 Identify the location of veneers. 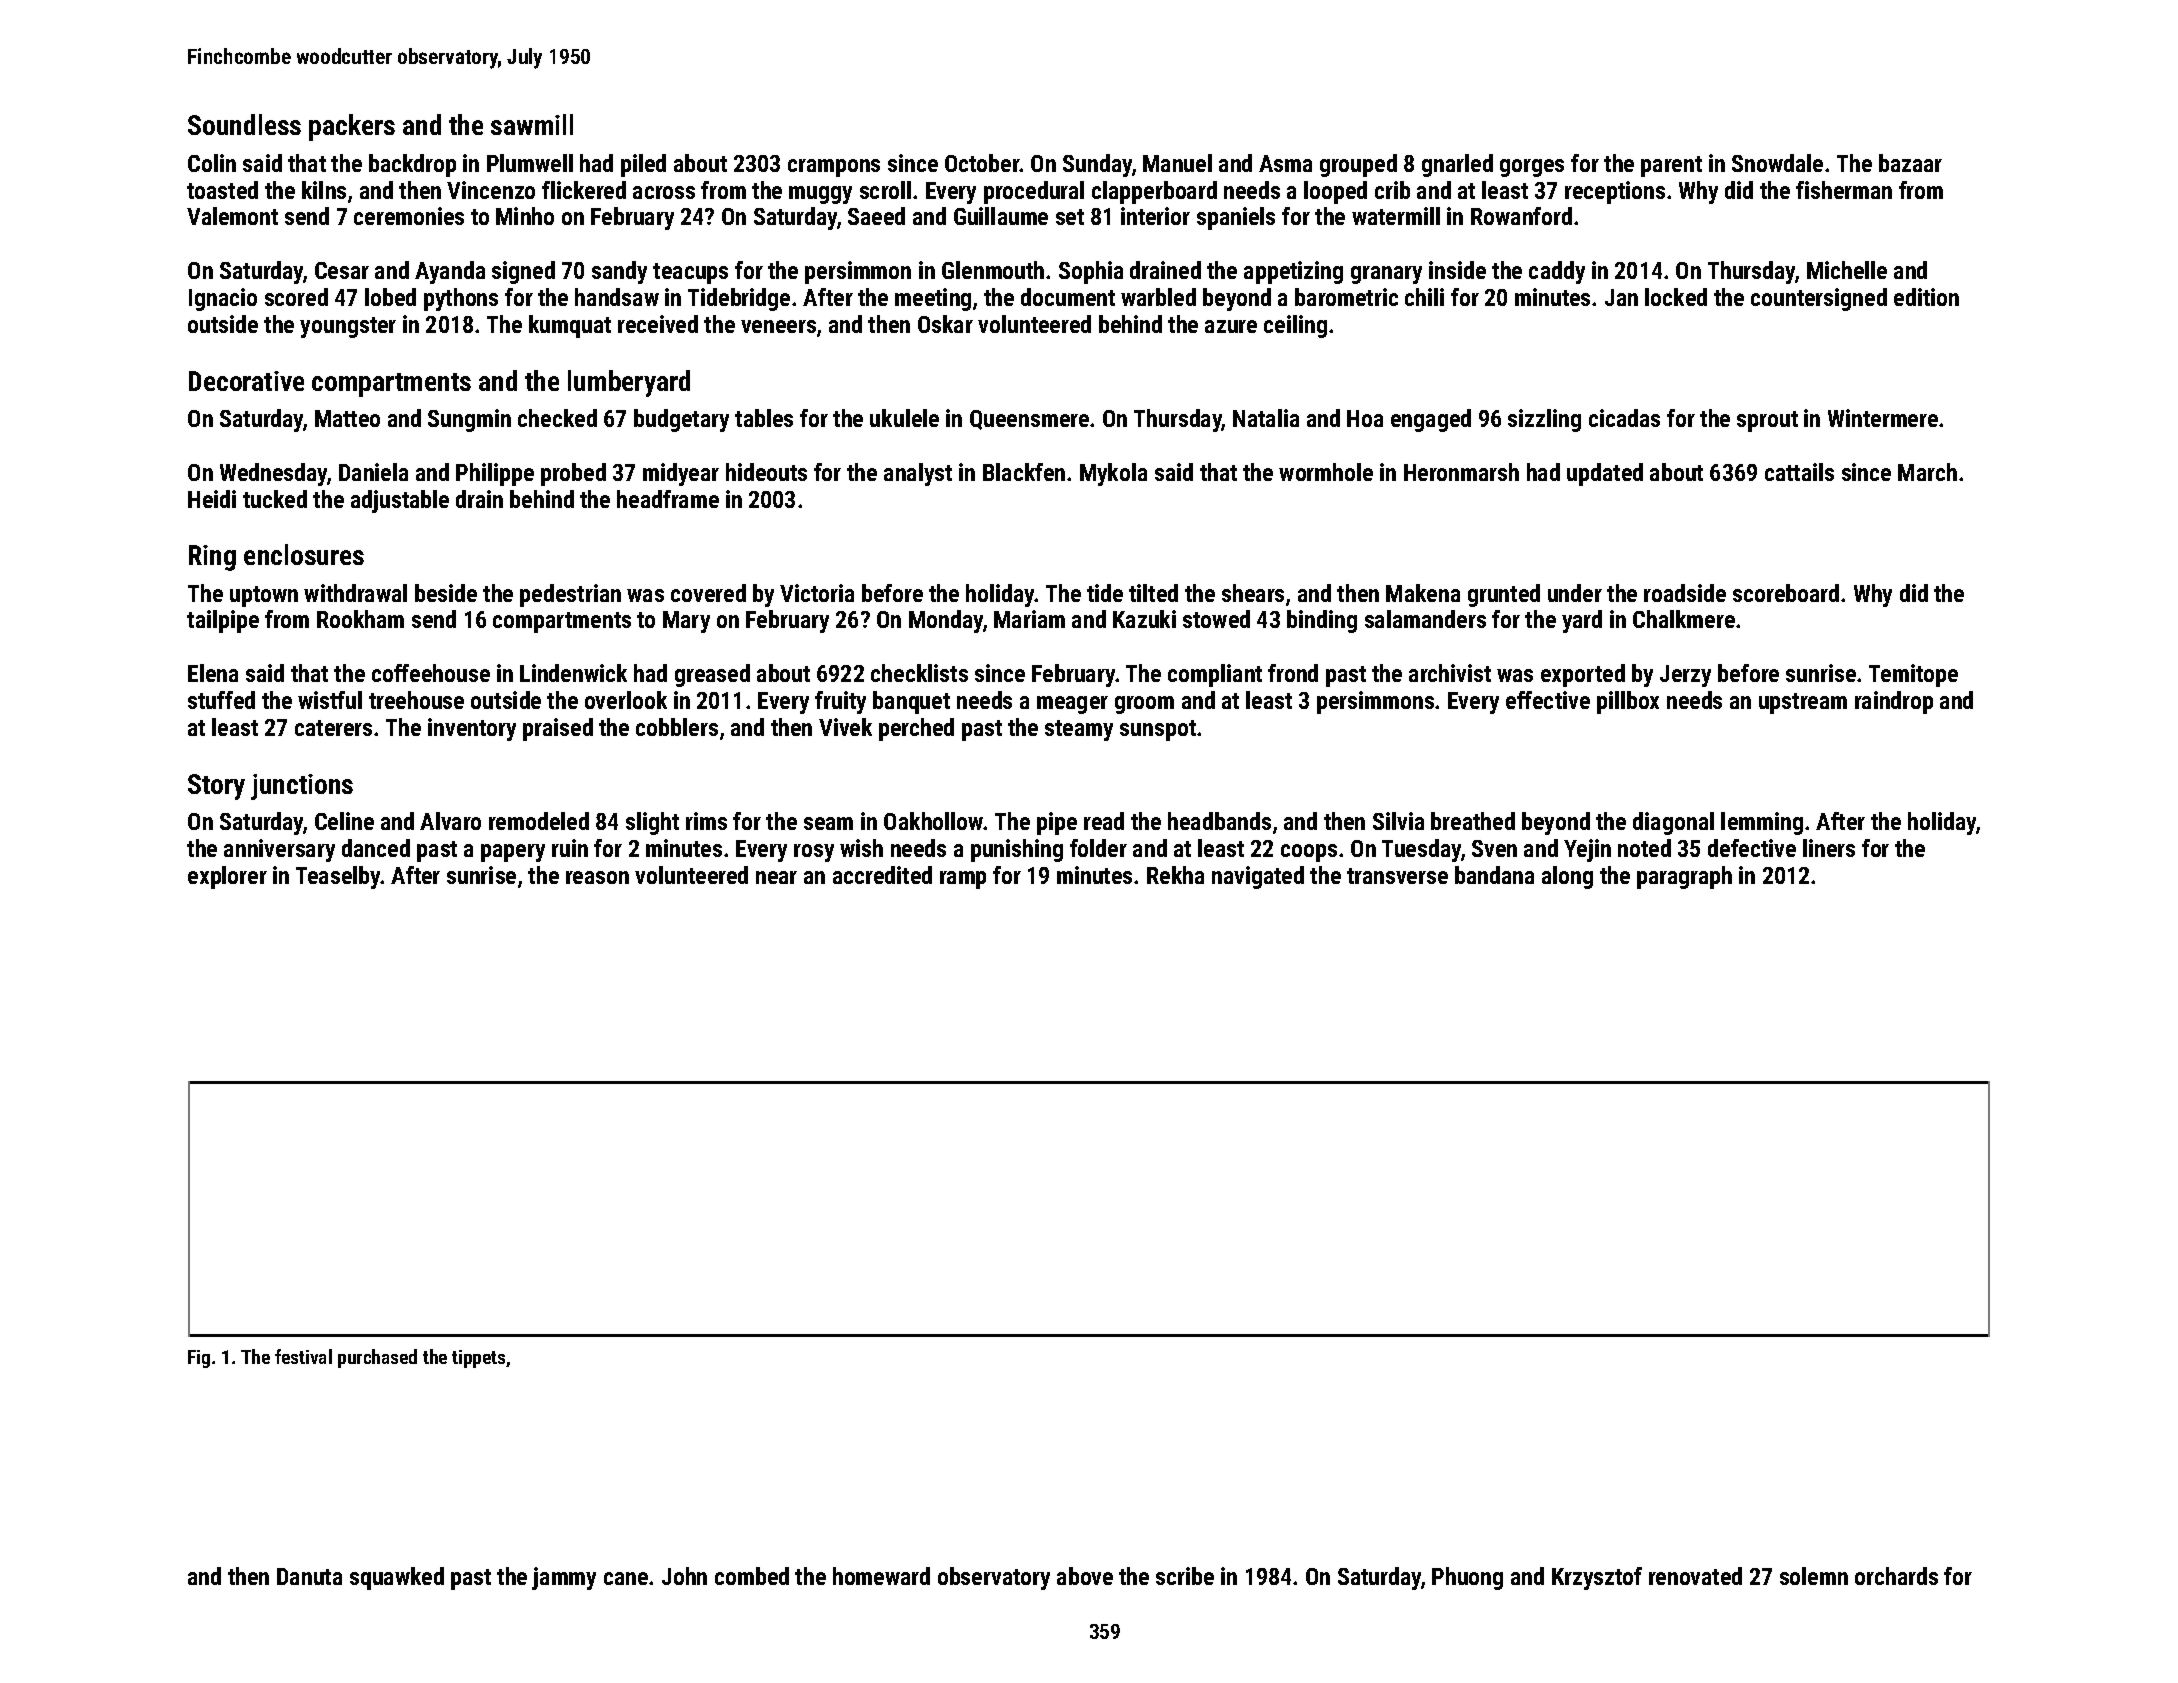
(778, 326).
